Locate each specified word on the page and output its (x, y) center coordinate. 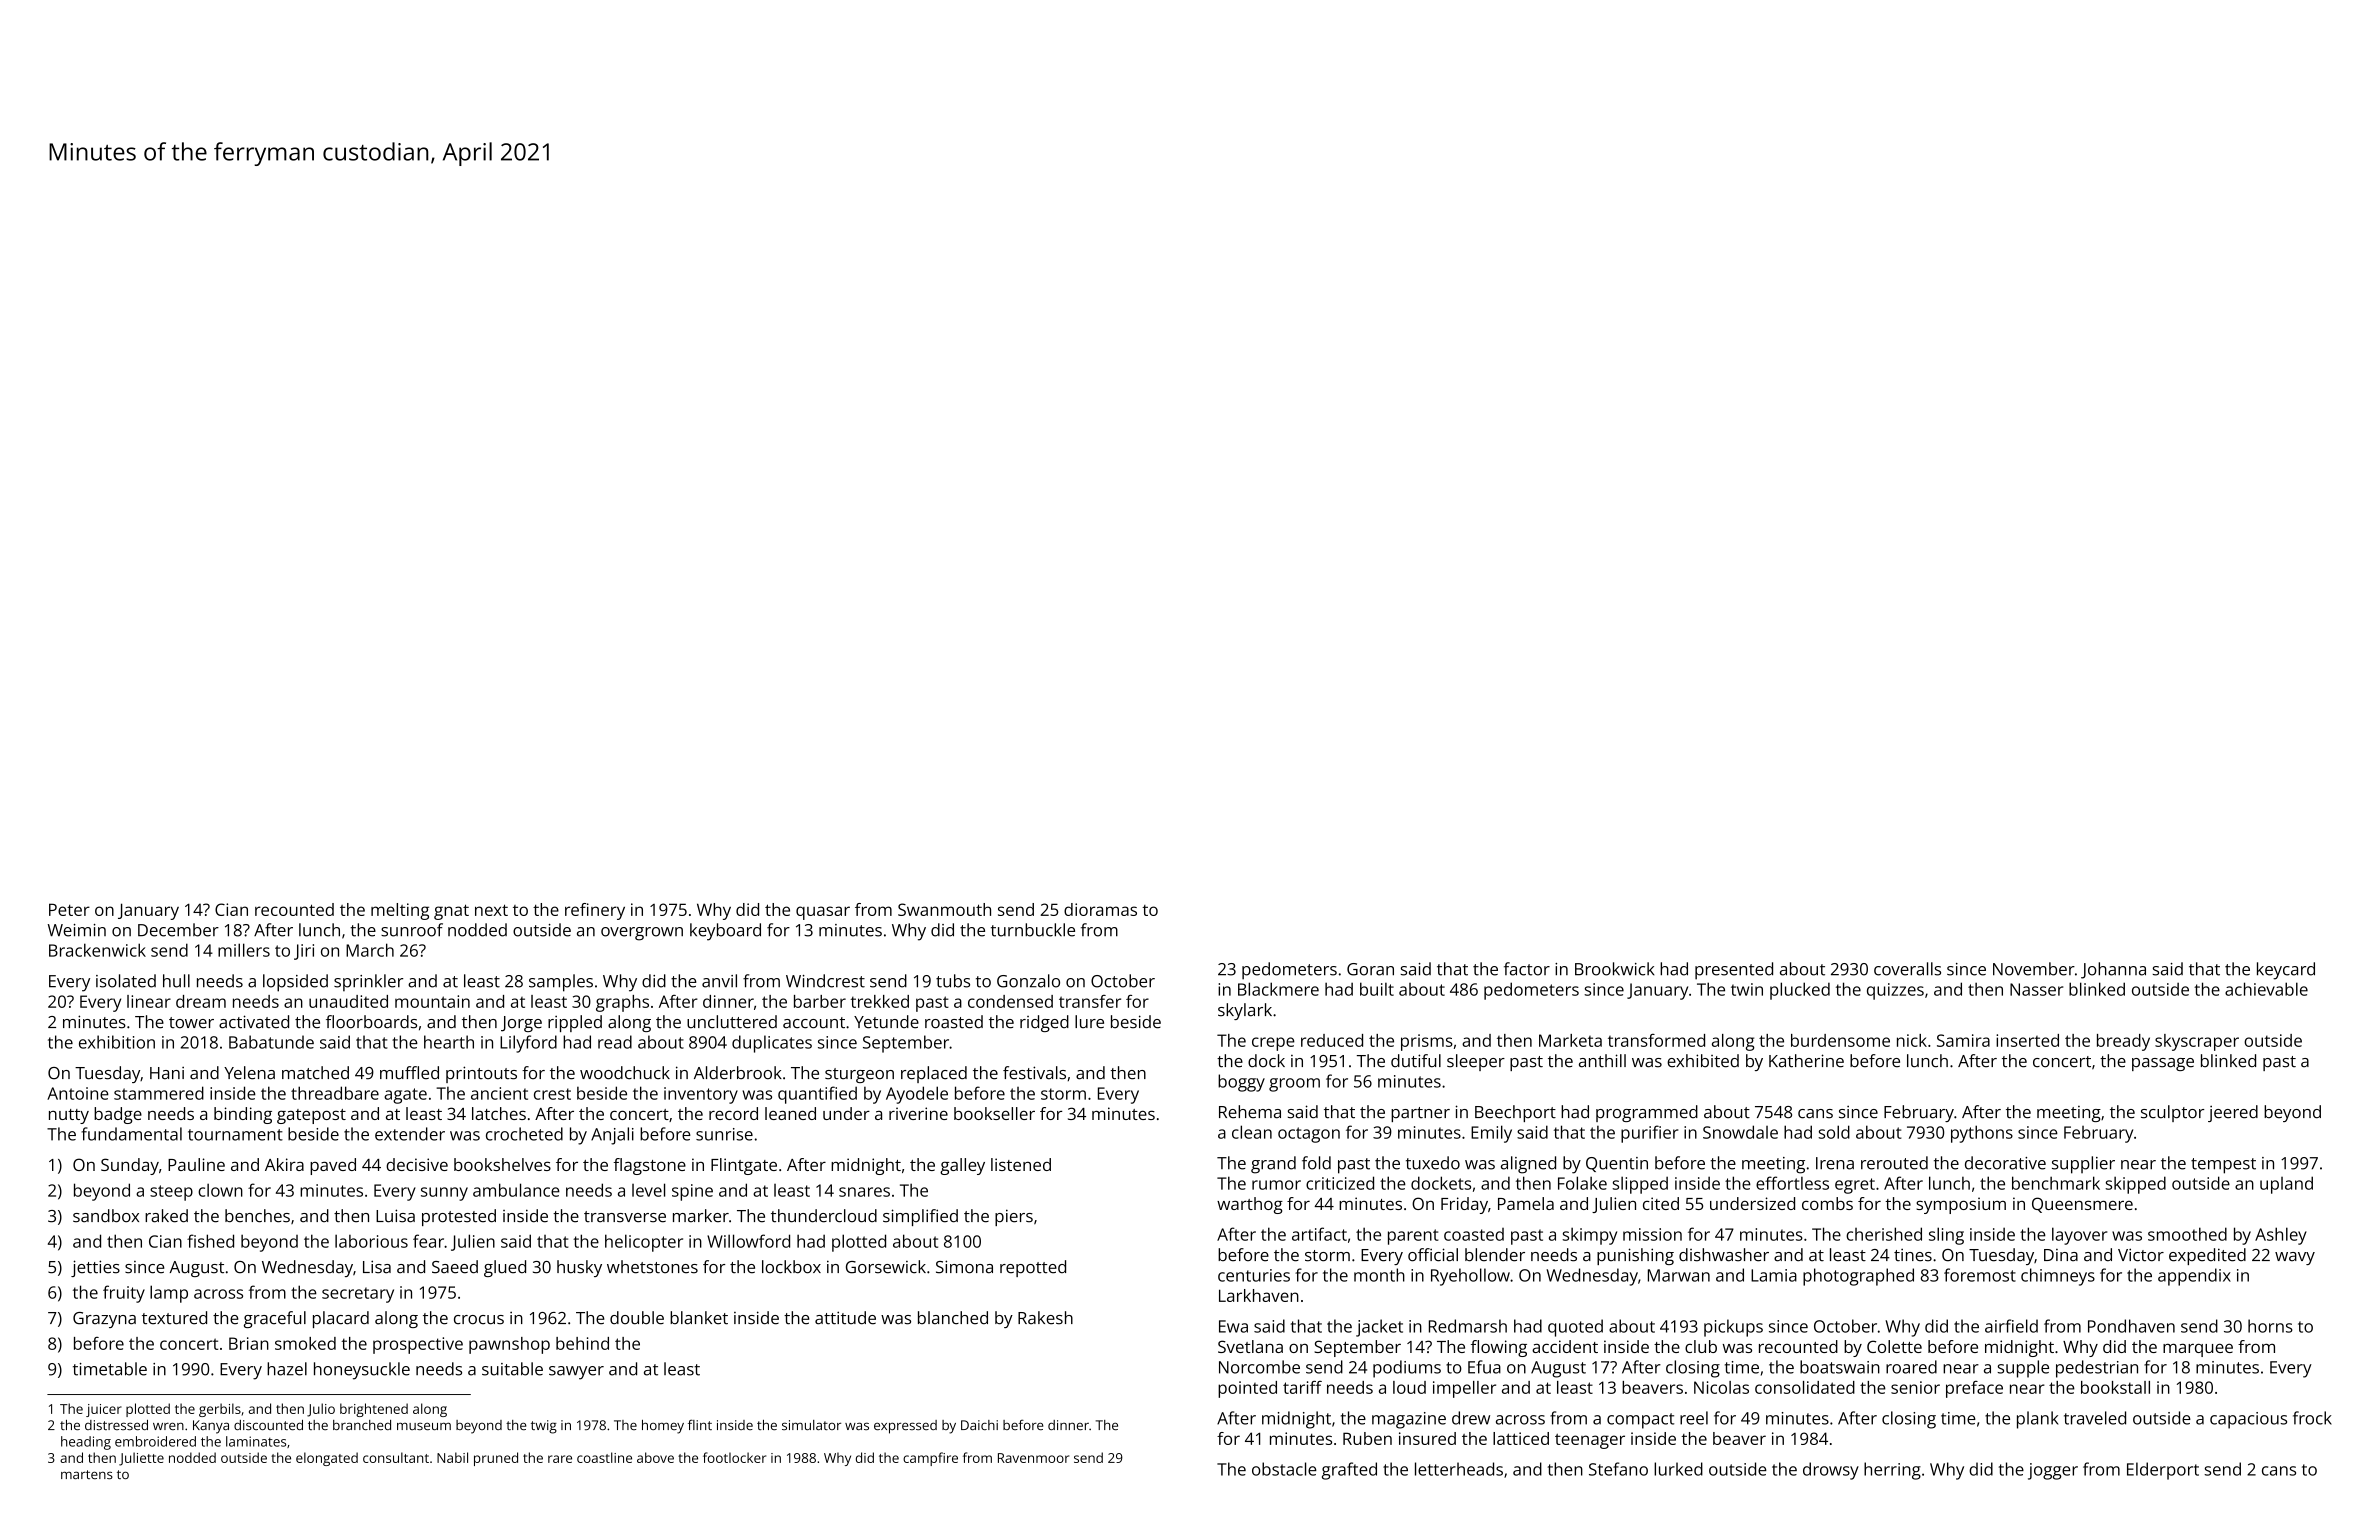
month (1379, 1275)
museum (424, 1426)
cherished (1884, 1234)
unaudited (348, 1001)
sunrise (724, 1134)
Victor (2141, 1255)
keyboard (725, 932)
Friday (1464, 1205)
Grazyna (104, 1320)
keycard (2286, 971)
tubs (953, 981)
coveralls (1907, 969)
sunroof (412, 930)
